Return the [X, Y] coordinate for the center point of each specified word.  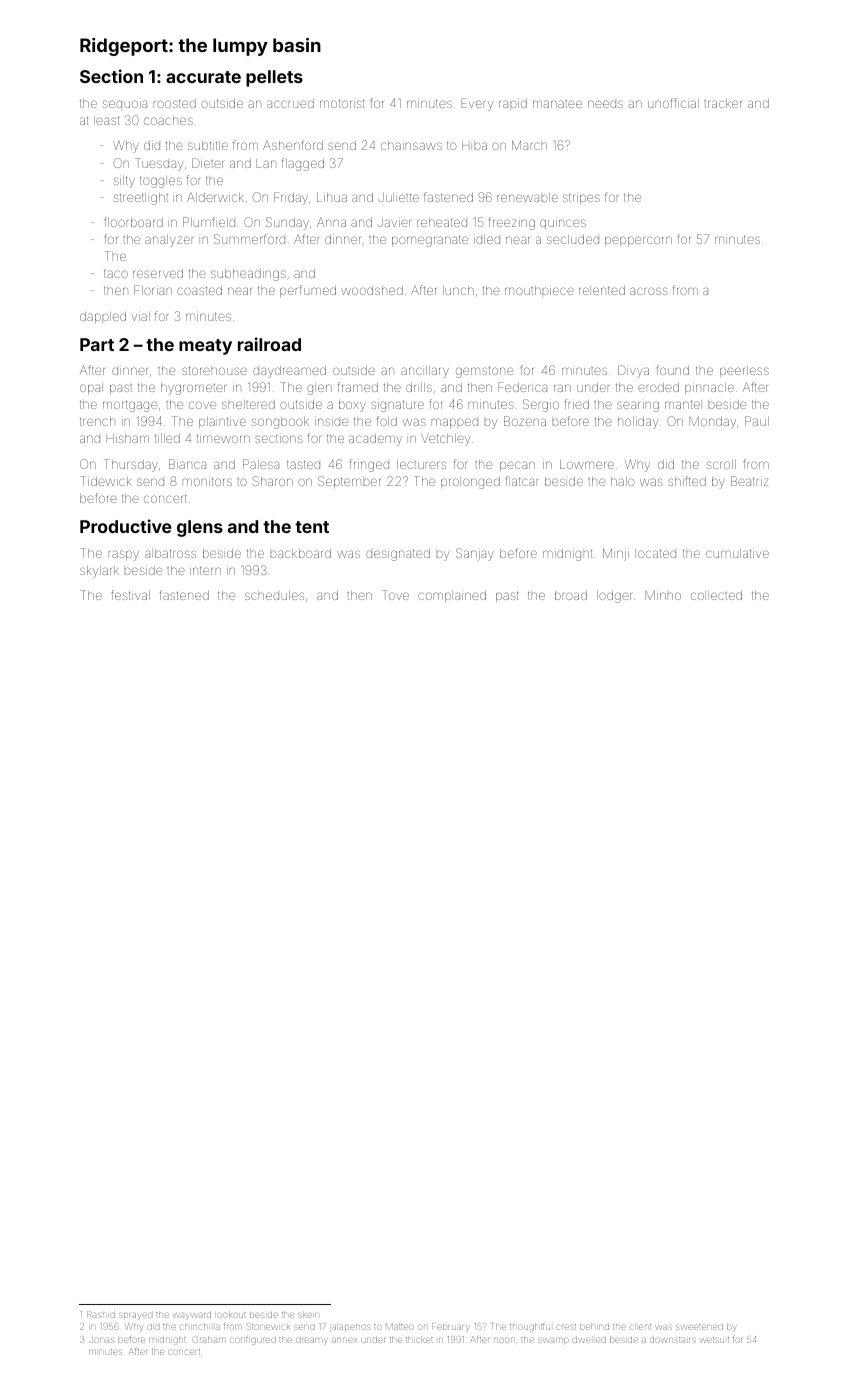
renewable [527, 197]
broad [571, 595]
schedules [274, 595]
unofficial [673, 103]
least [106, 120]
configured [253, 1341]
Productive [125, 526]
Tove [395, 595]
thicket [419, 1340]
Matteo [399, 1326]
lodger [614, 597]
